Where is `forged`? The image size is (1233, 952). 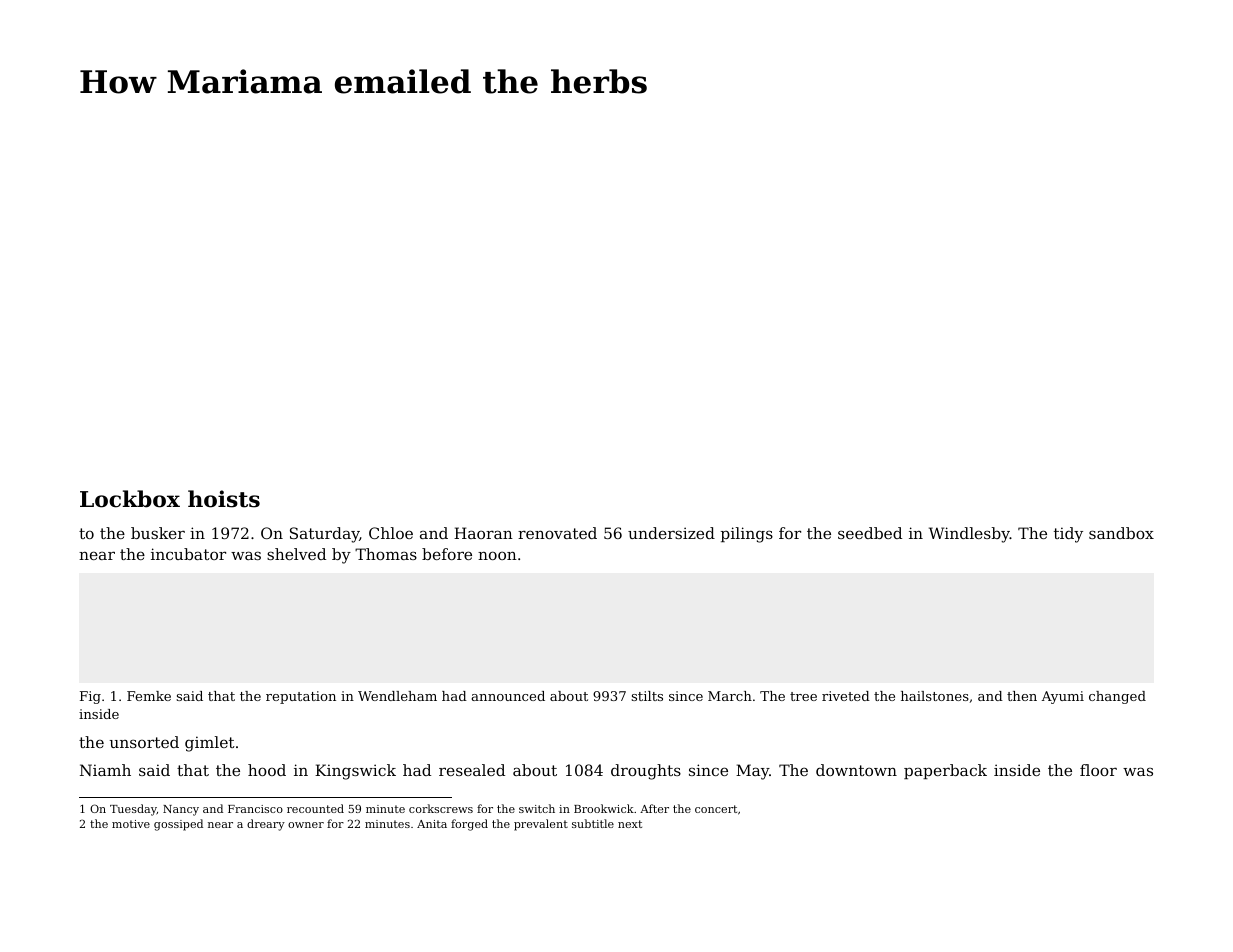
forged is located at coordinates (469, 825).
